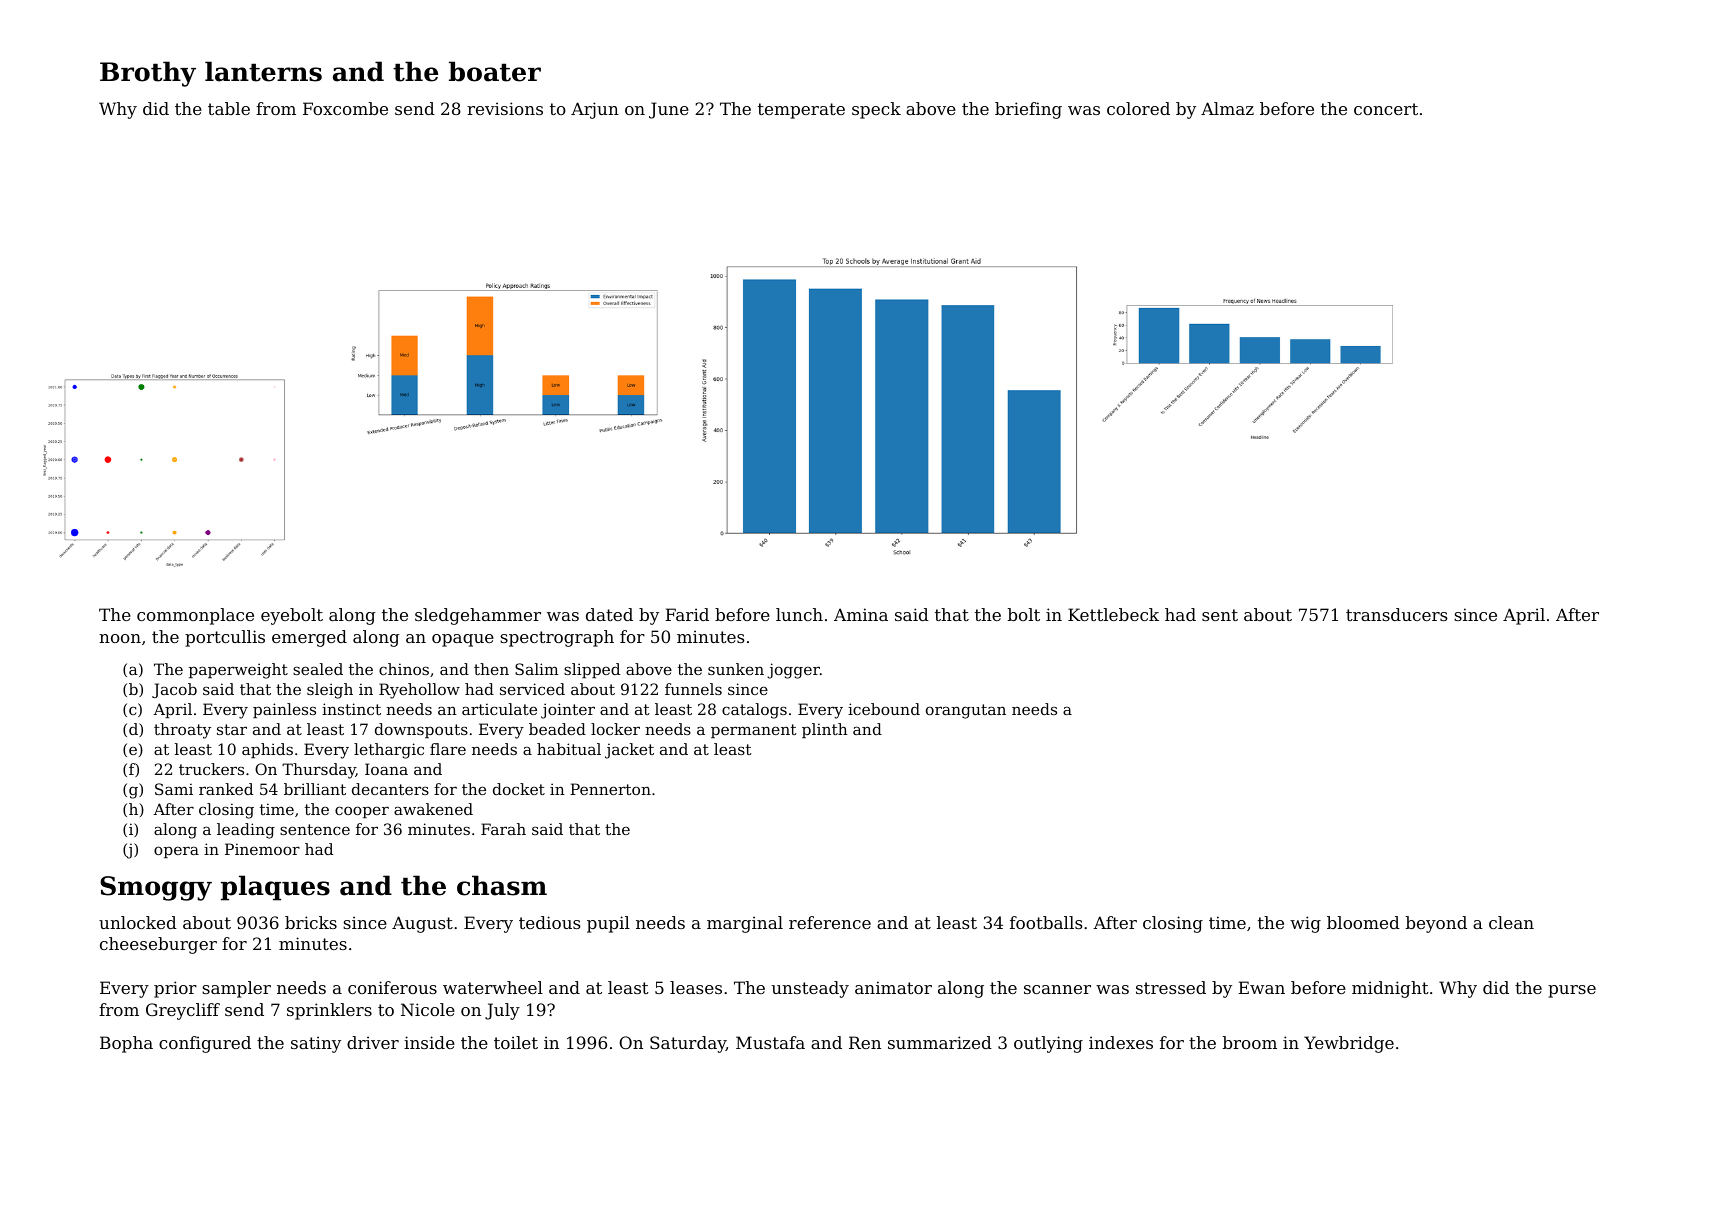 The image size is (1726, 1220). I want to click on Almaz, so click(1227, 108).
